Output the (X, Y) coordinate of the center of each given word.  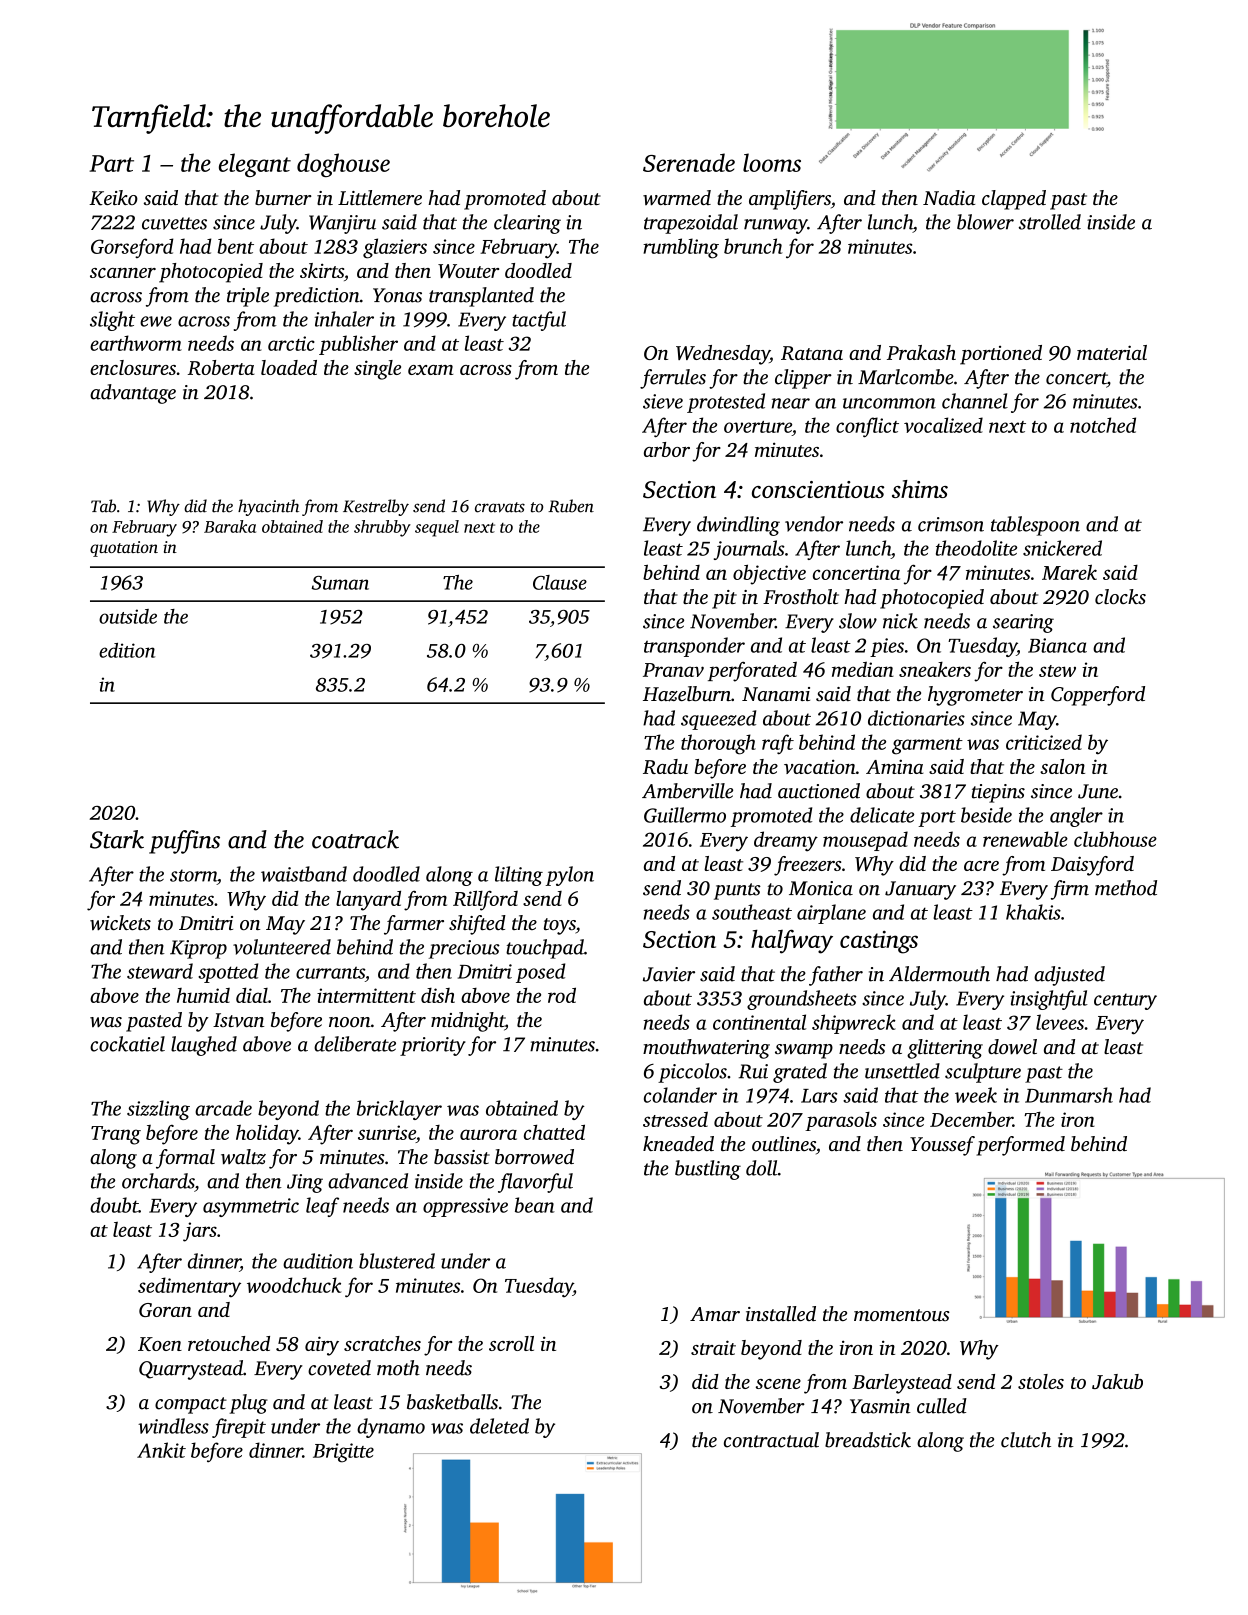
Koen (160, 1344)
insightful (1049, 1000)
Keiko (113, 198)
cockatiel (127, 1044)
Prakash (921, 352)
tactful (539, 321)
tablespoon (1035, 526)
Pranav (673, 670)
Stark (117, 839)
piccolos (692, 1073)
